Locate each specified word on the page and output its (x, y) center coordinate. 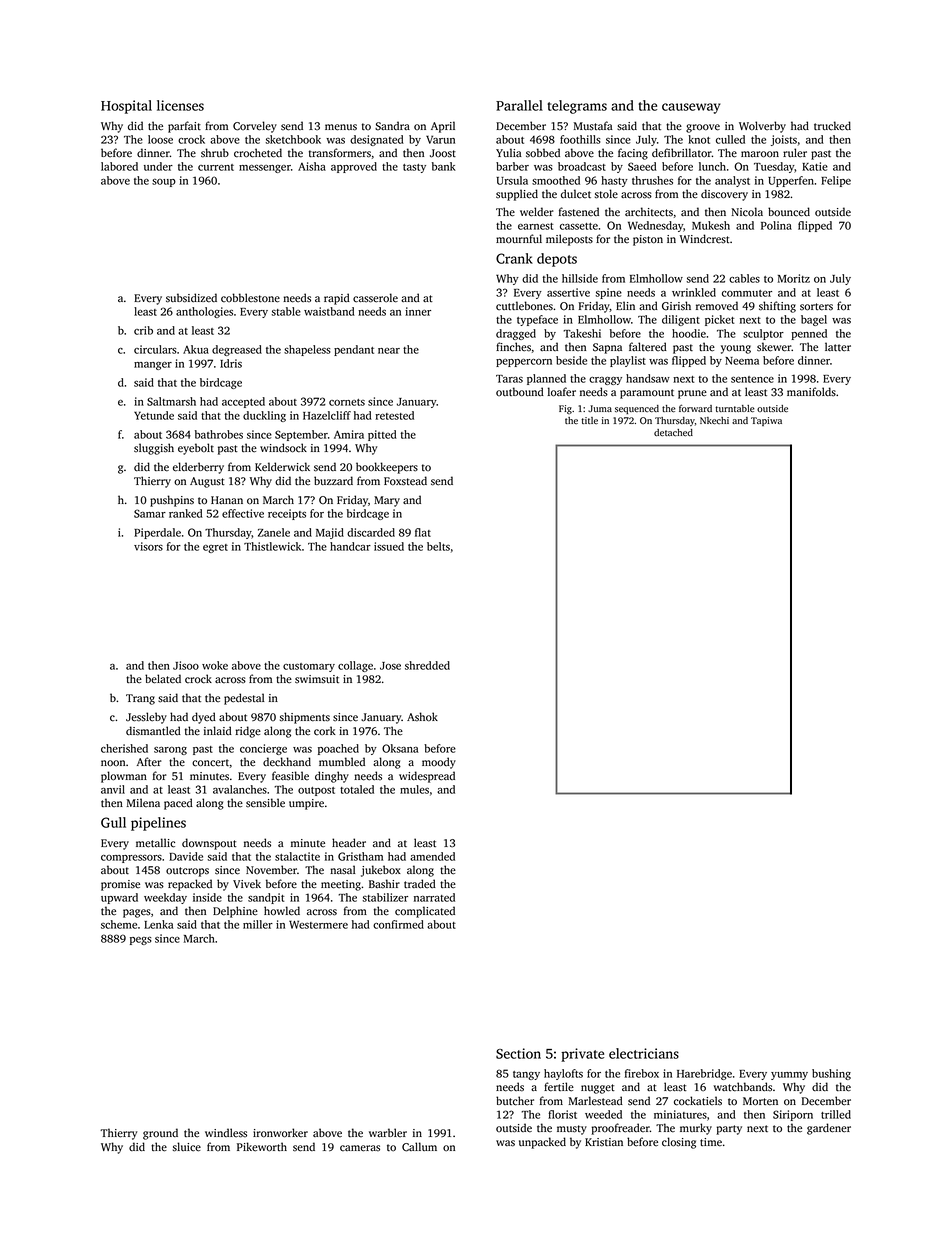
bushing (831, 1074)
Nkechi (714, 421)
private (582, 1055)
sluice (187, 1147)
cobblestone (250, 298)
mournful (519, 239)
